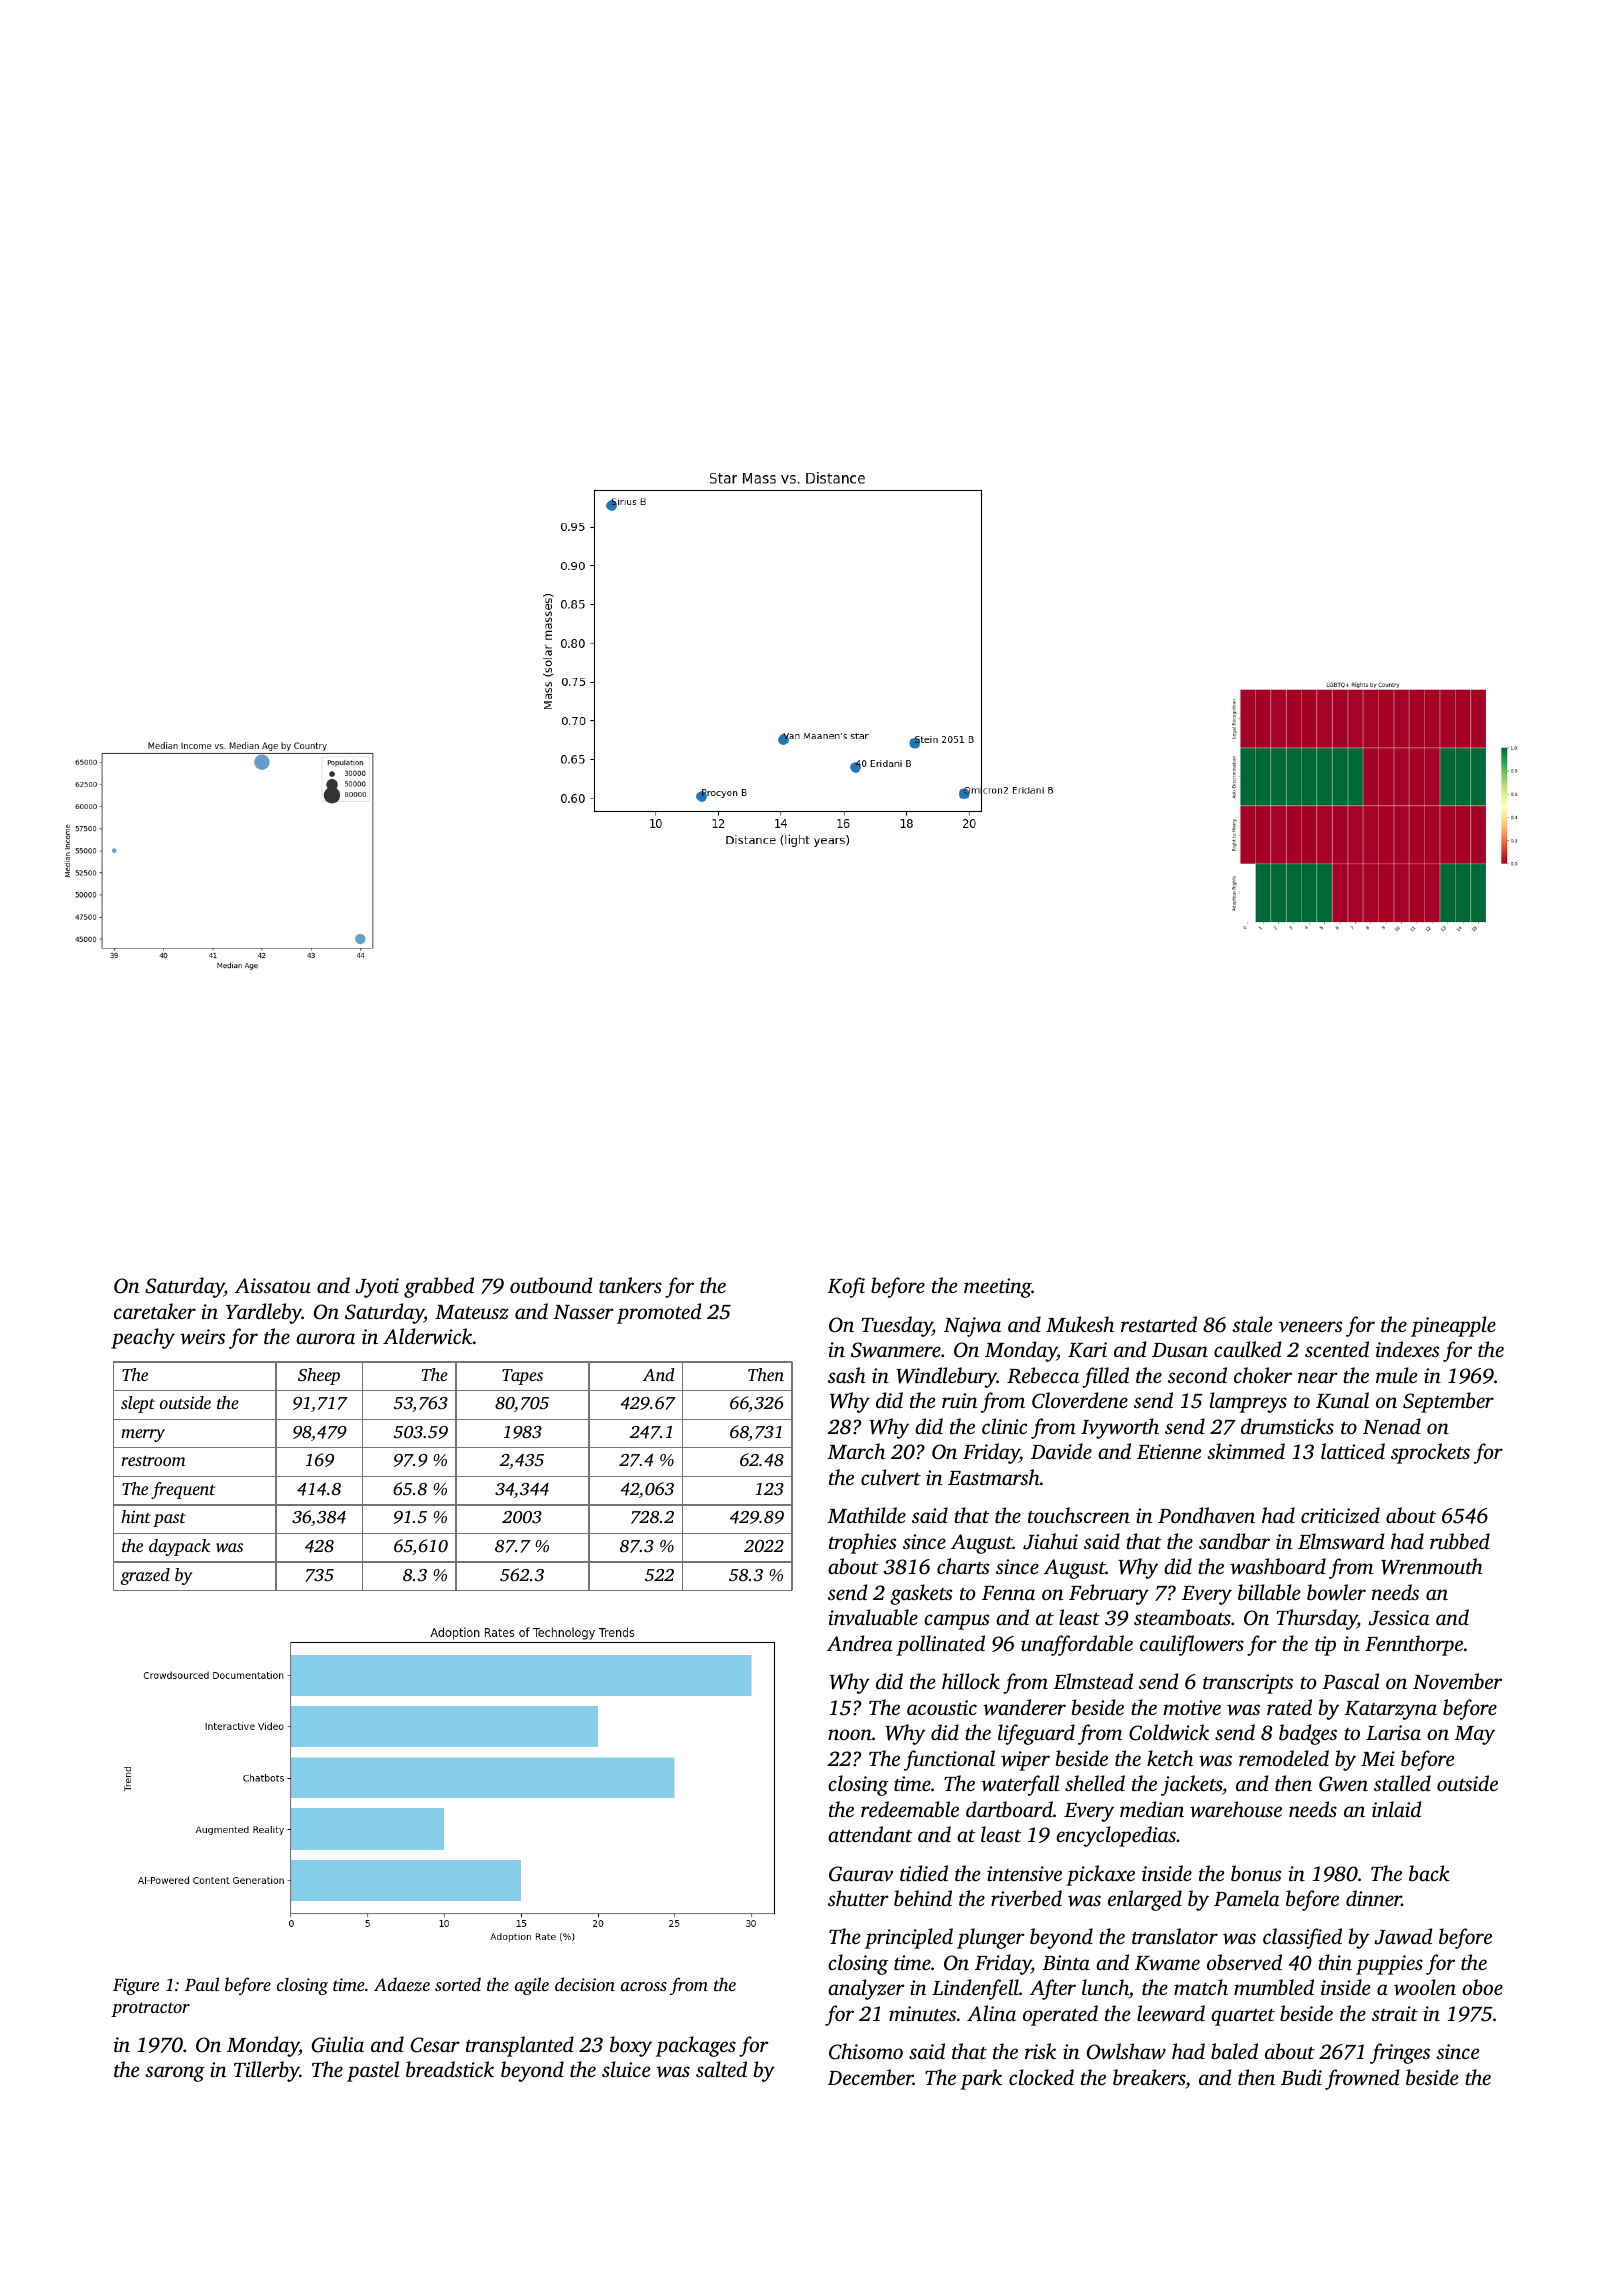 The height and width of the page is (2292, 1620). Describe the element at coordinates (1066, 1962) in the page. I see `Binta` at that location.
